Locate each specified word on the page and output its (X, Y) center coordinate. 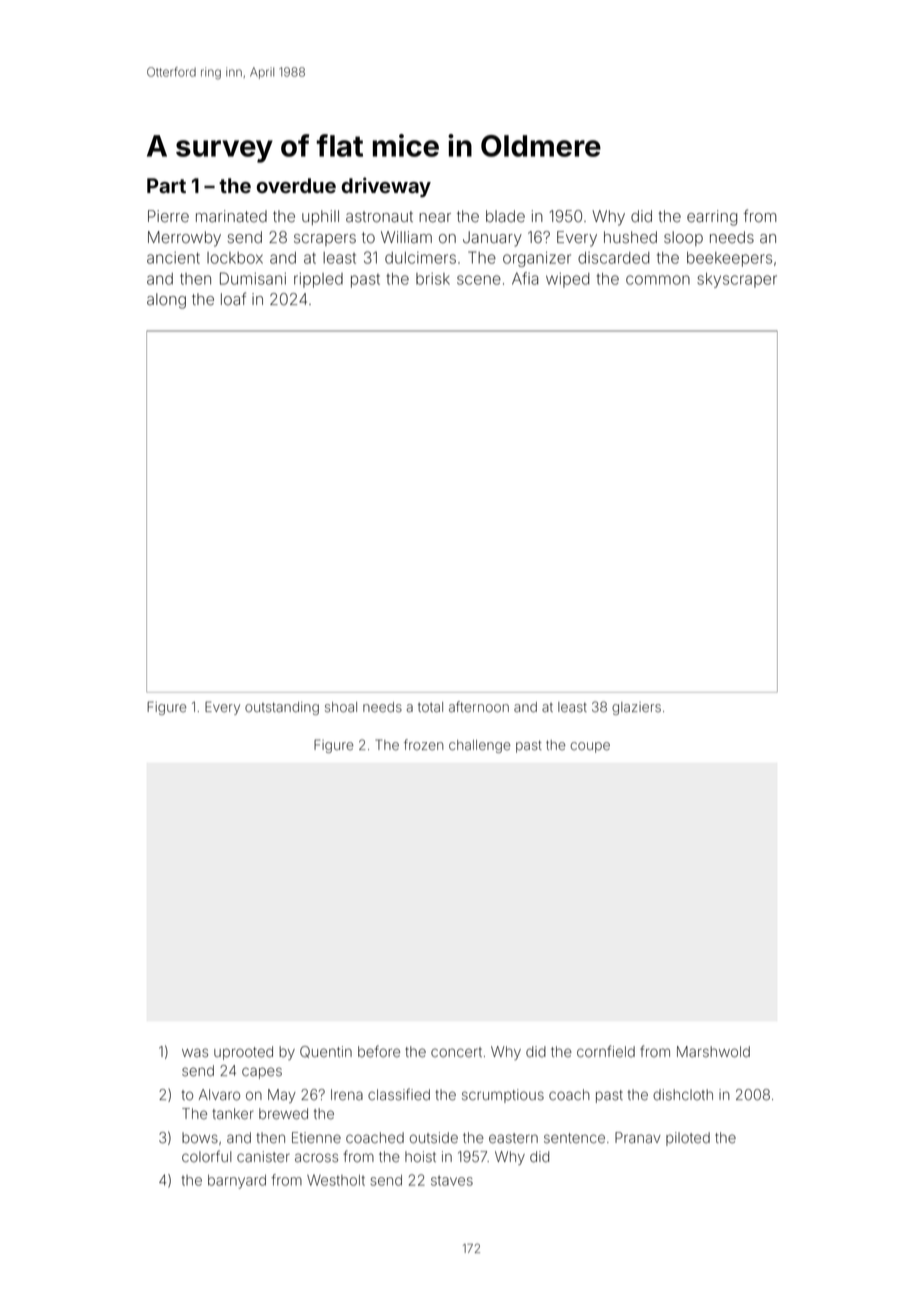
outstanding (282, 708)
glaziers (636, 708)
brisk (433, 279)
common (658, 280)
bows (200, 1138)
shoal (341, 707)
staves (452, 1180)
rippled (318, 280)
